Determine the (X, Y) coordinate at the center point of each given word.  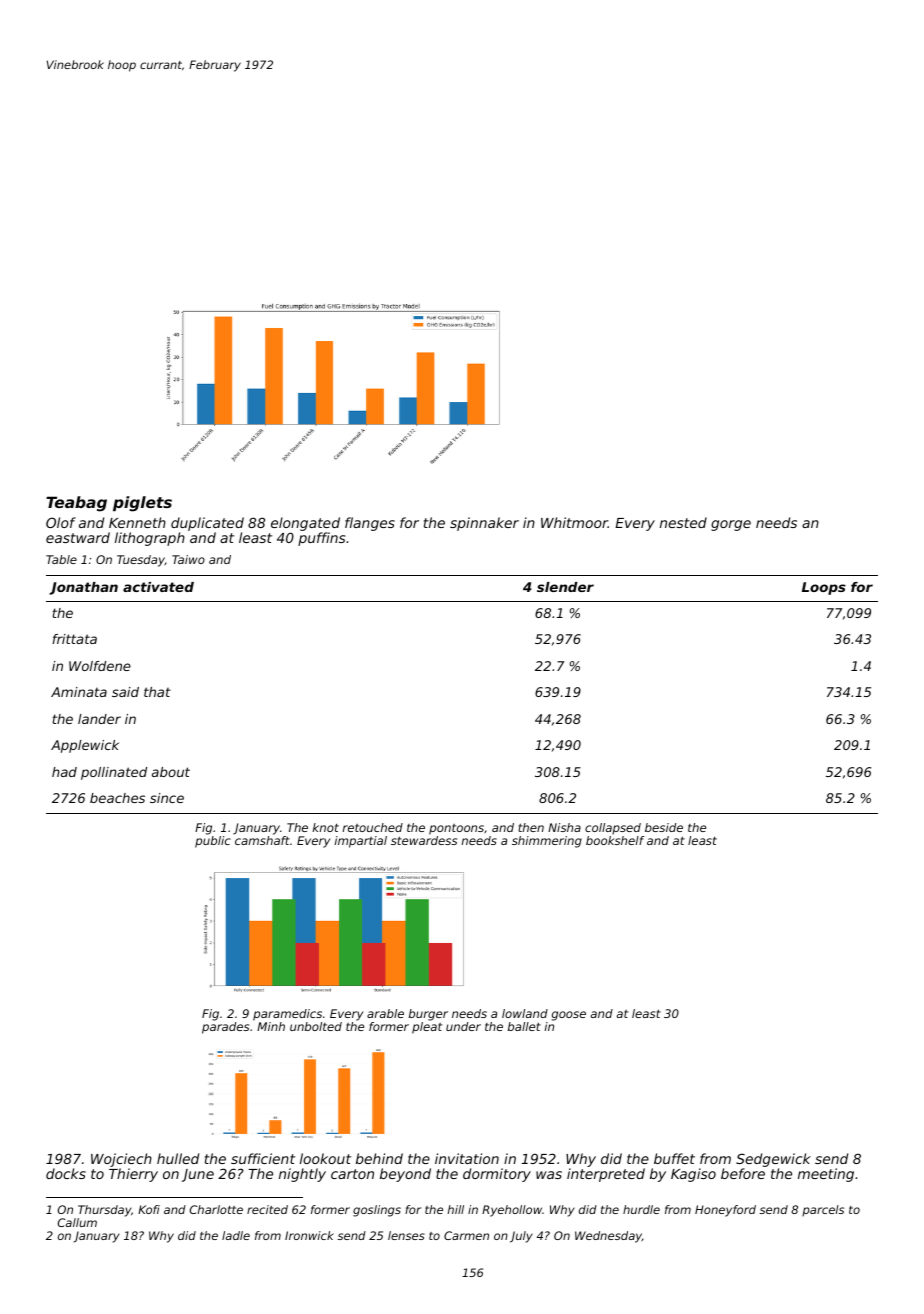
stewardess (424, 840)
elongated (305, 524)
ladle (236, 1235)
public (213, 842)
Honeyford (725, 1211)
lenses (406, 1235)
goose (569, 1016)
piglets (142, 504)
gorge (731, 525)
